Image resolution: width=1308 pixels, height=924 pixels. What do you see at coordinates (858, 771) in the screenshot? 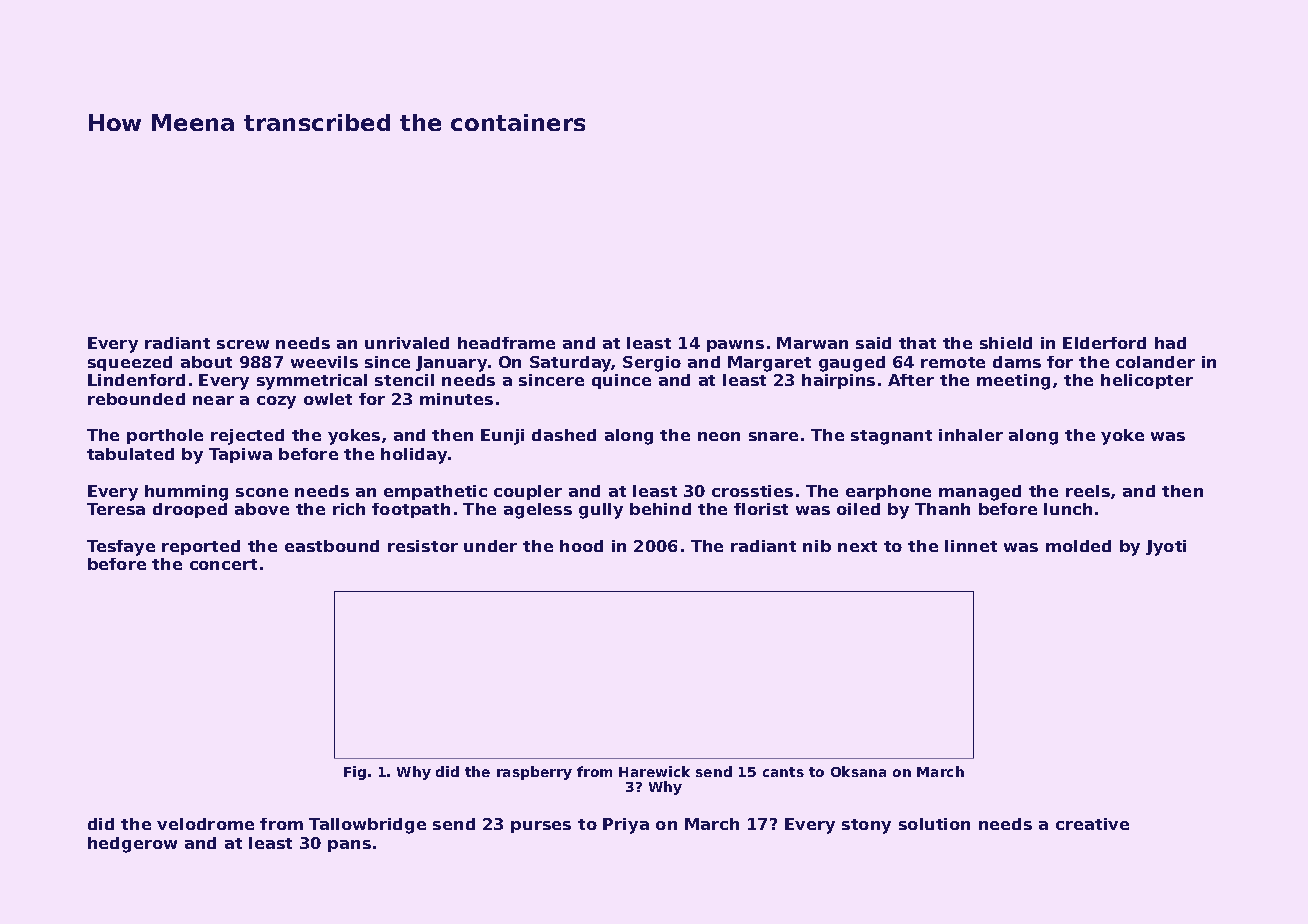
I see `Oksana` at bounding box center [858, 771].
